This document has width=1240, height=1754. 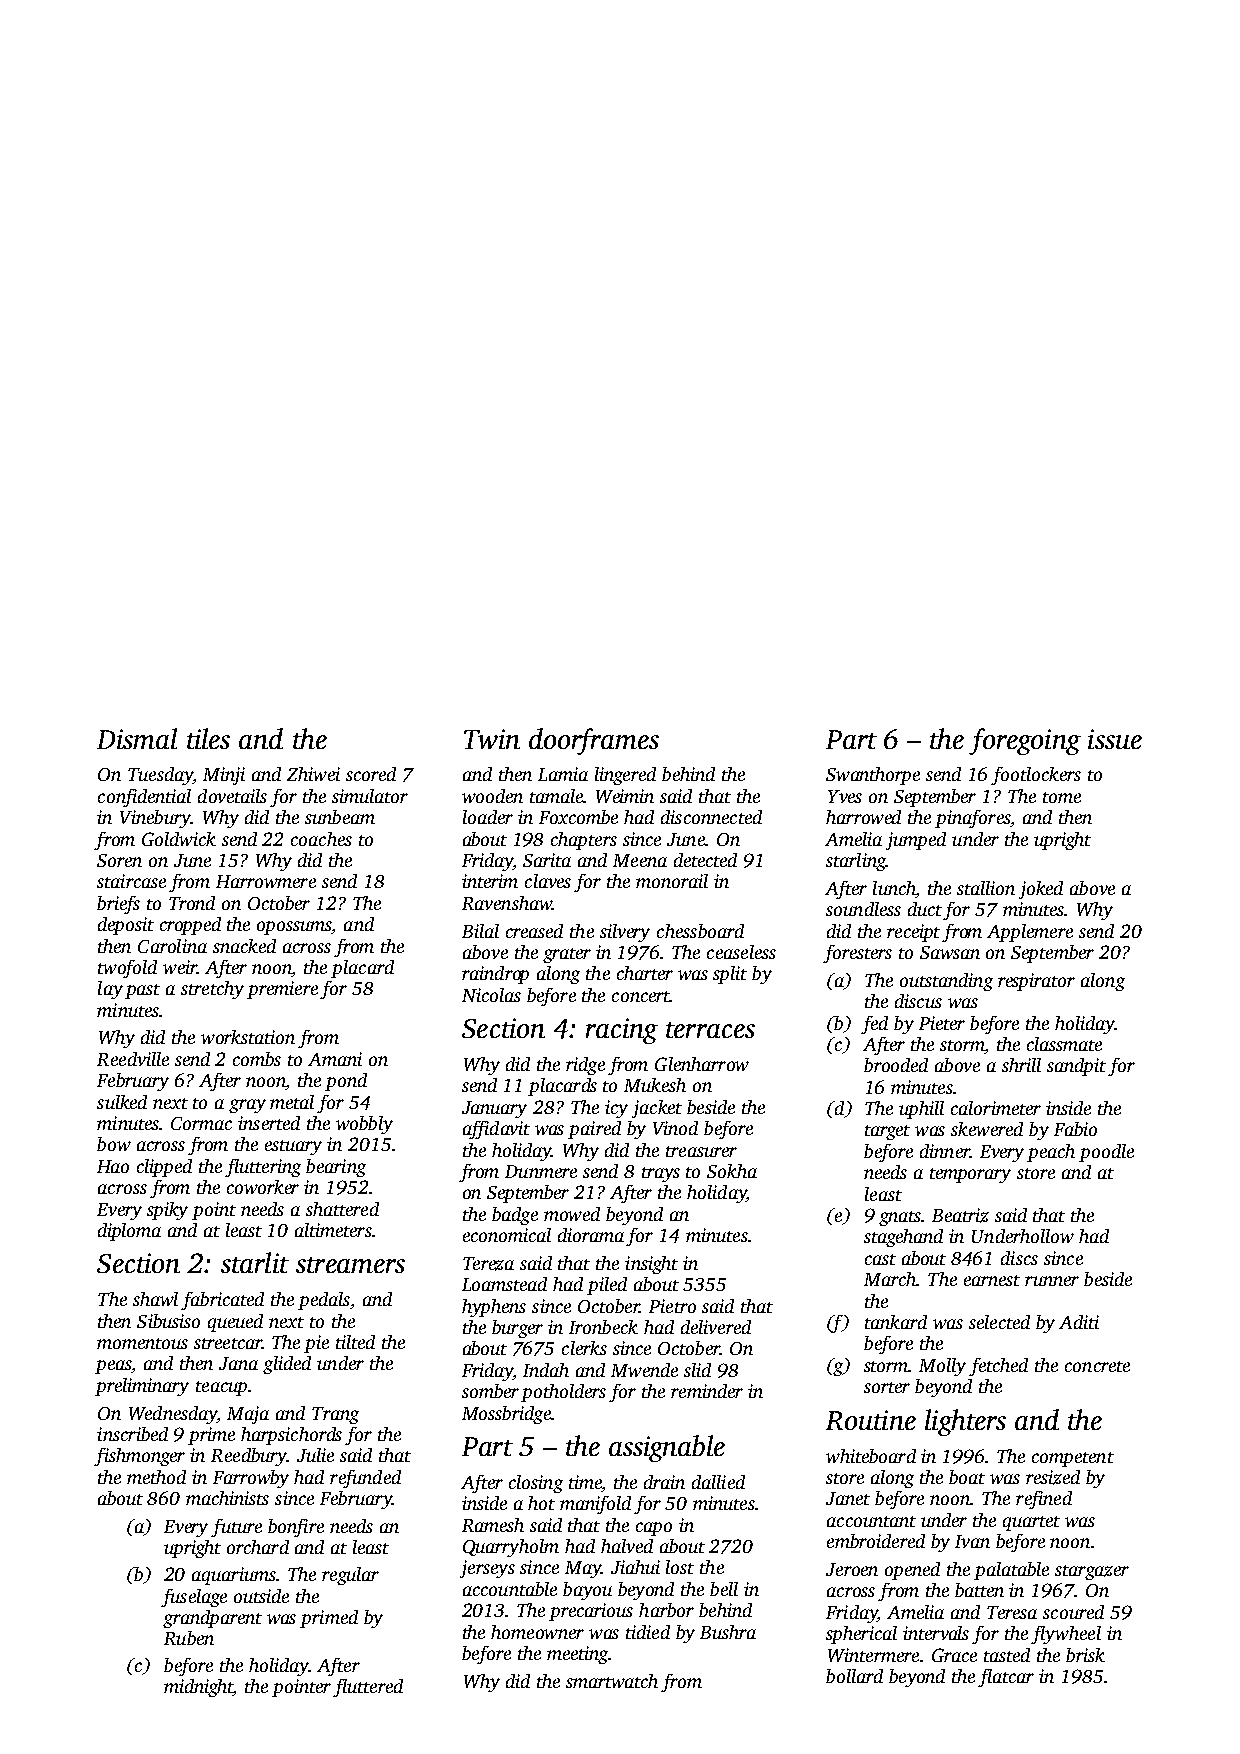 I want to click on March, so click(x=890, y=1279).
